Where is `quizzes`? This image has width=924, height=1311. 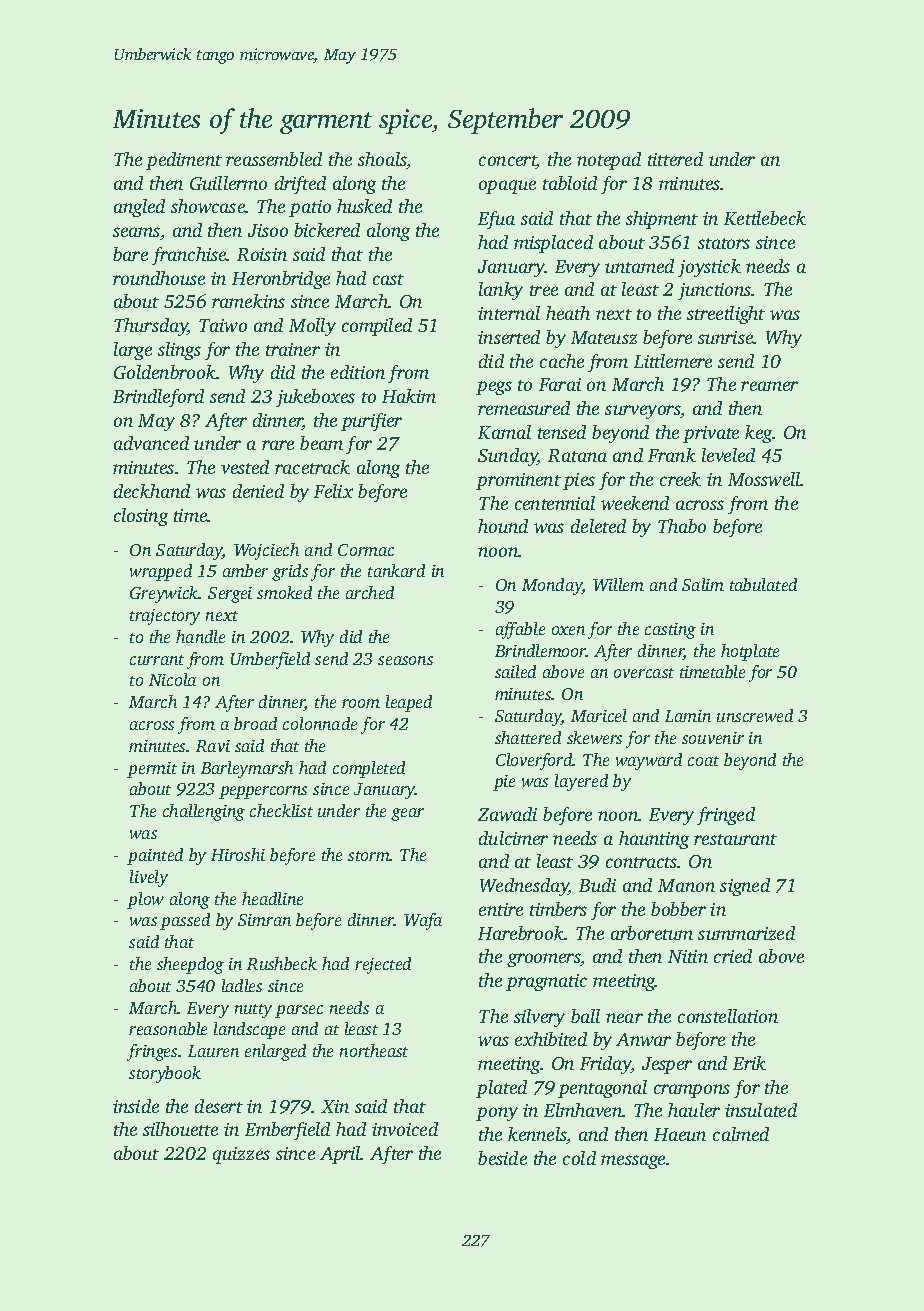
quizzes is located at coordinates (241, 1155).
